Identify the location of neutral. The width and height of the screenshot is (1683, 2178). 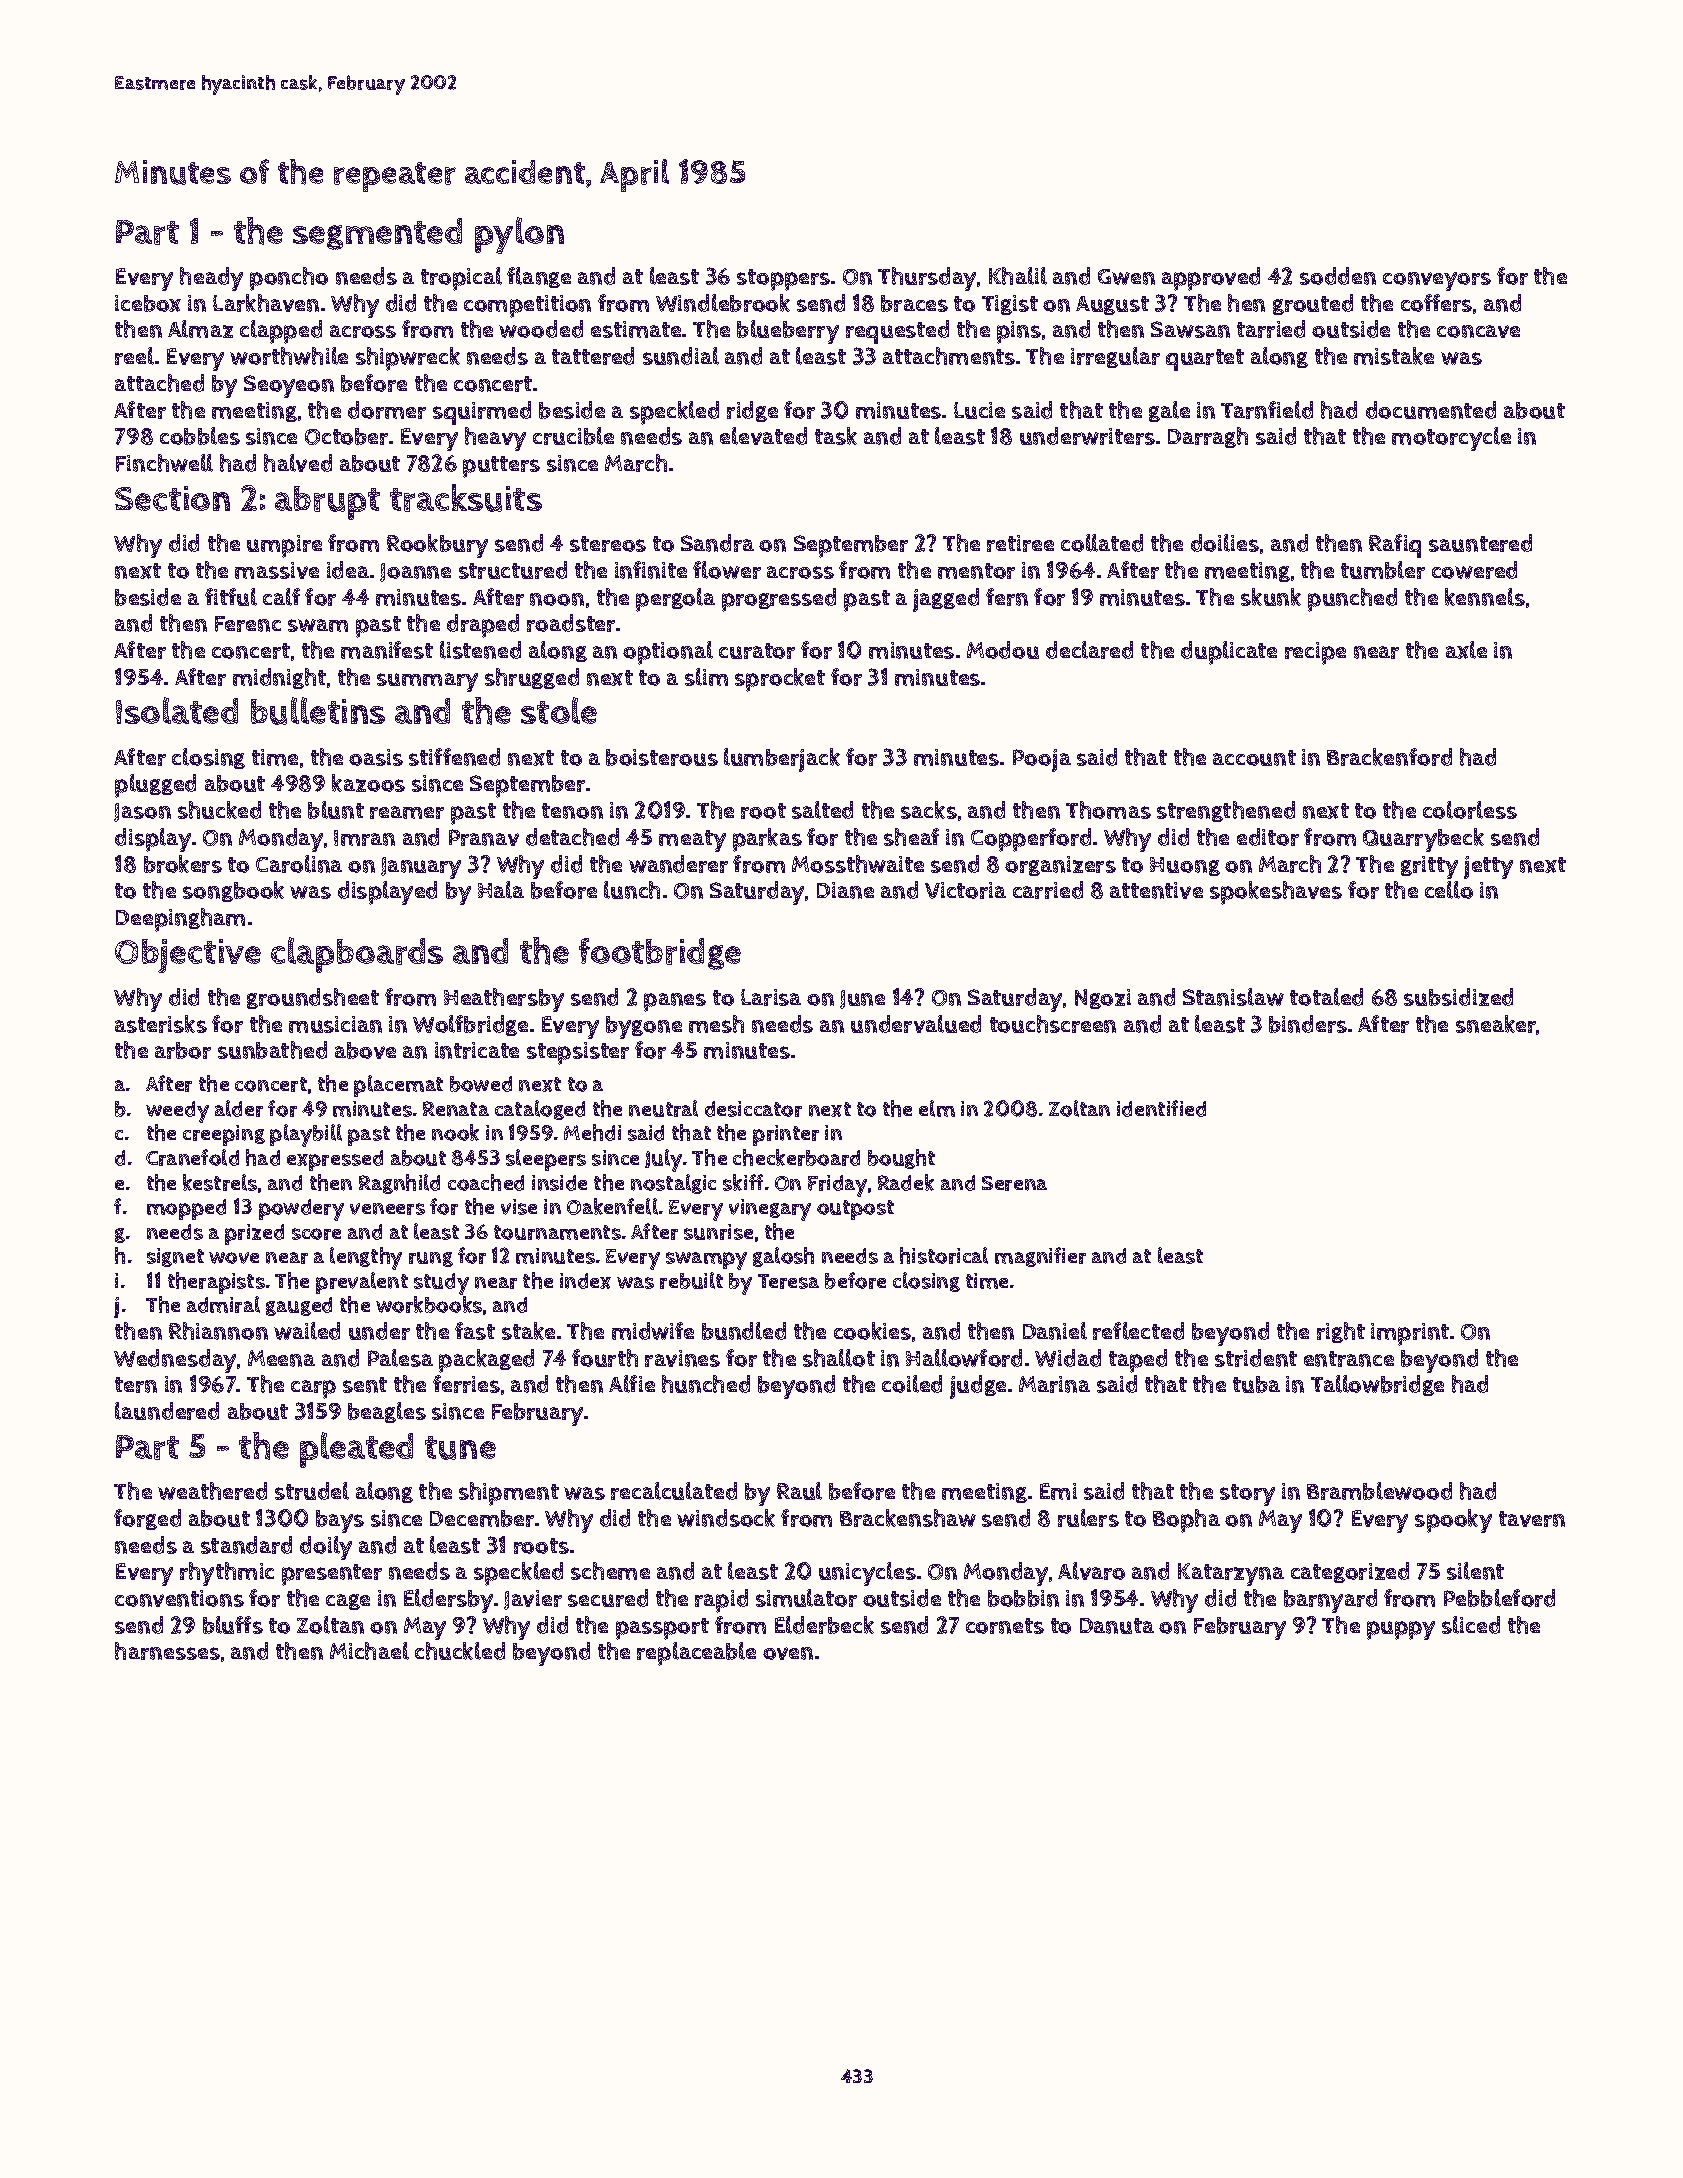
(663, 1108).
